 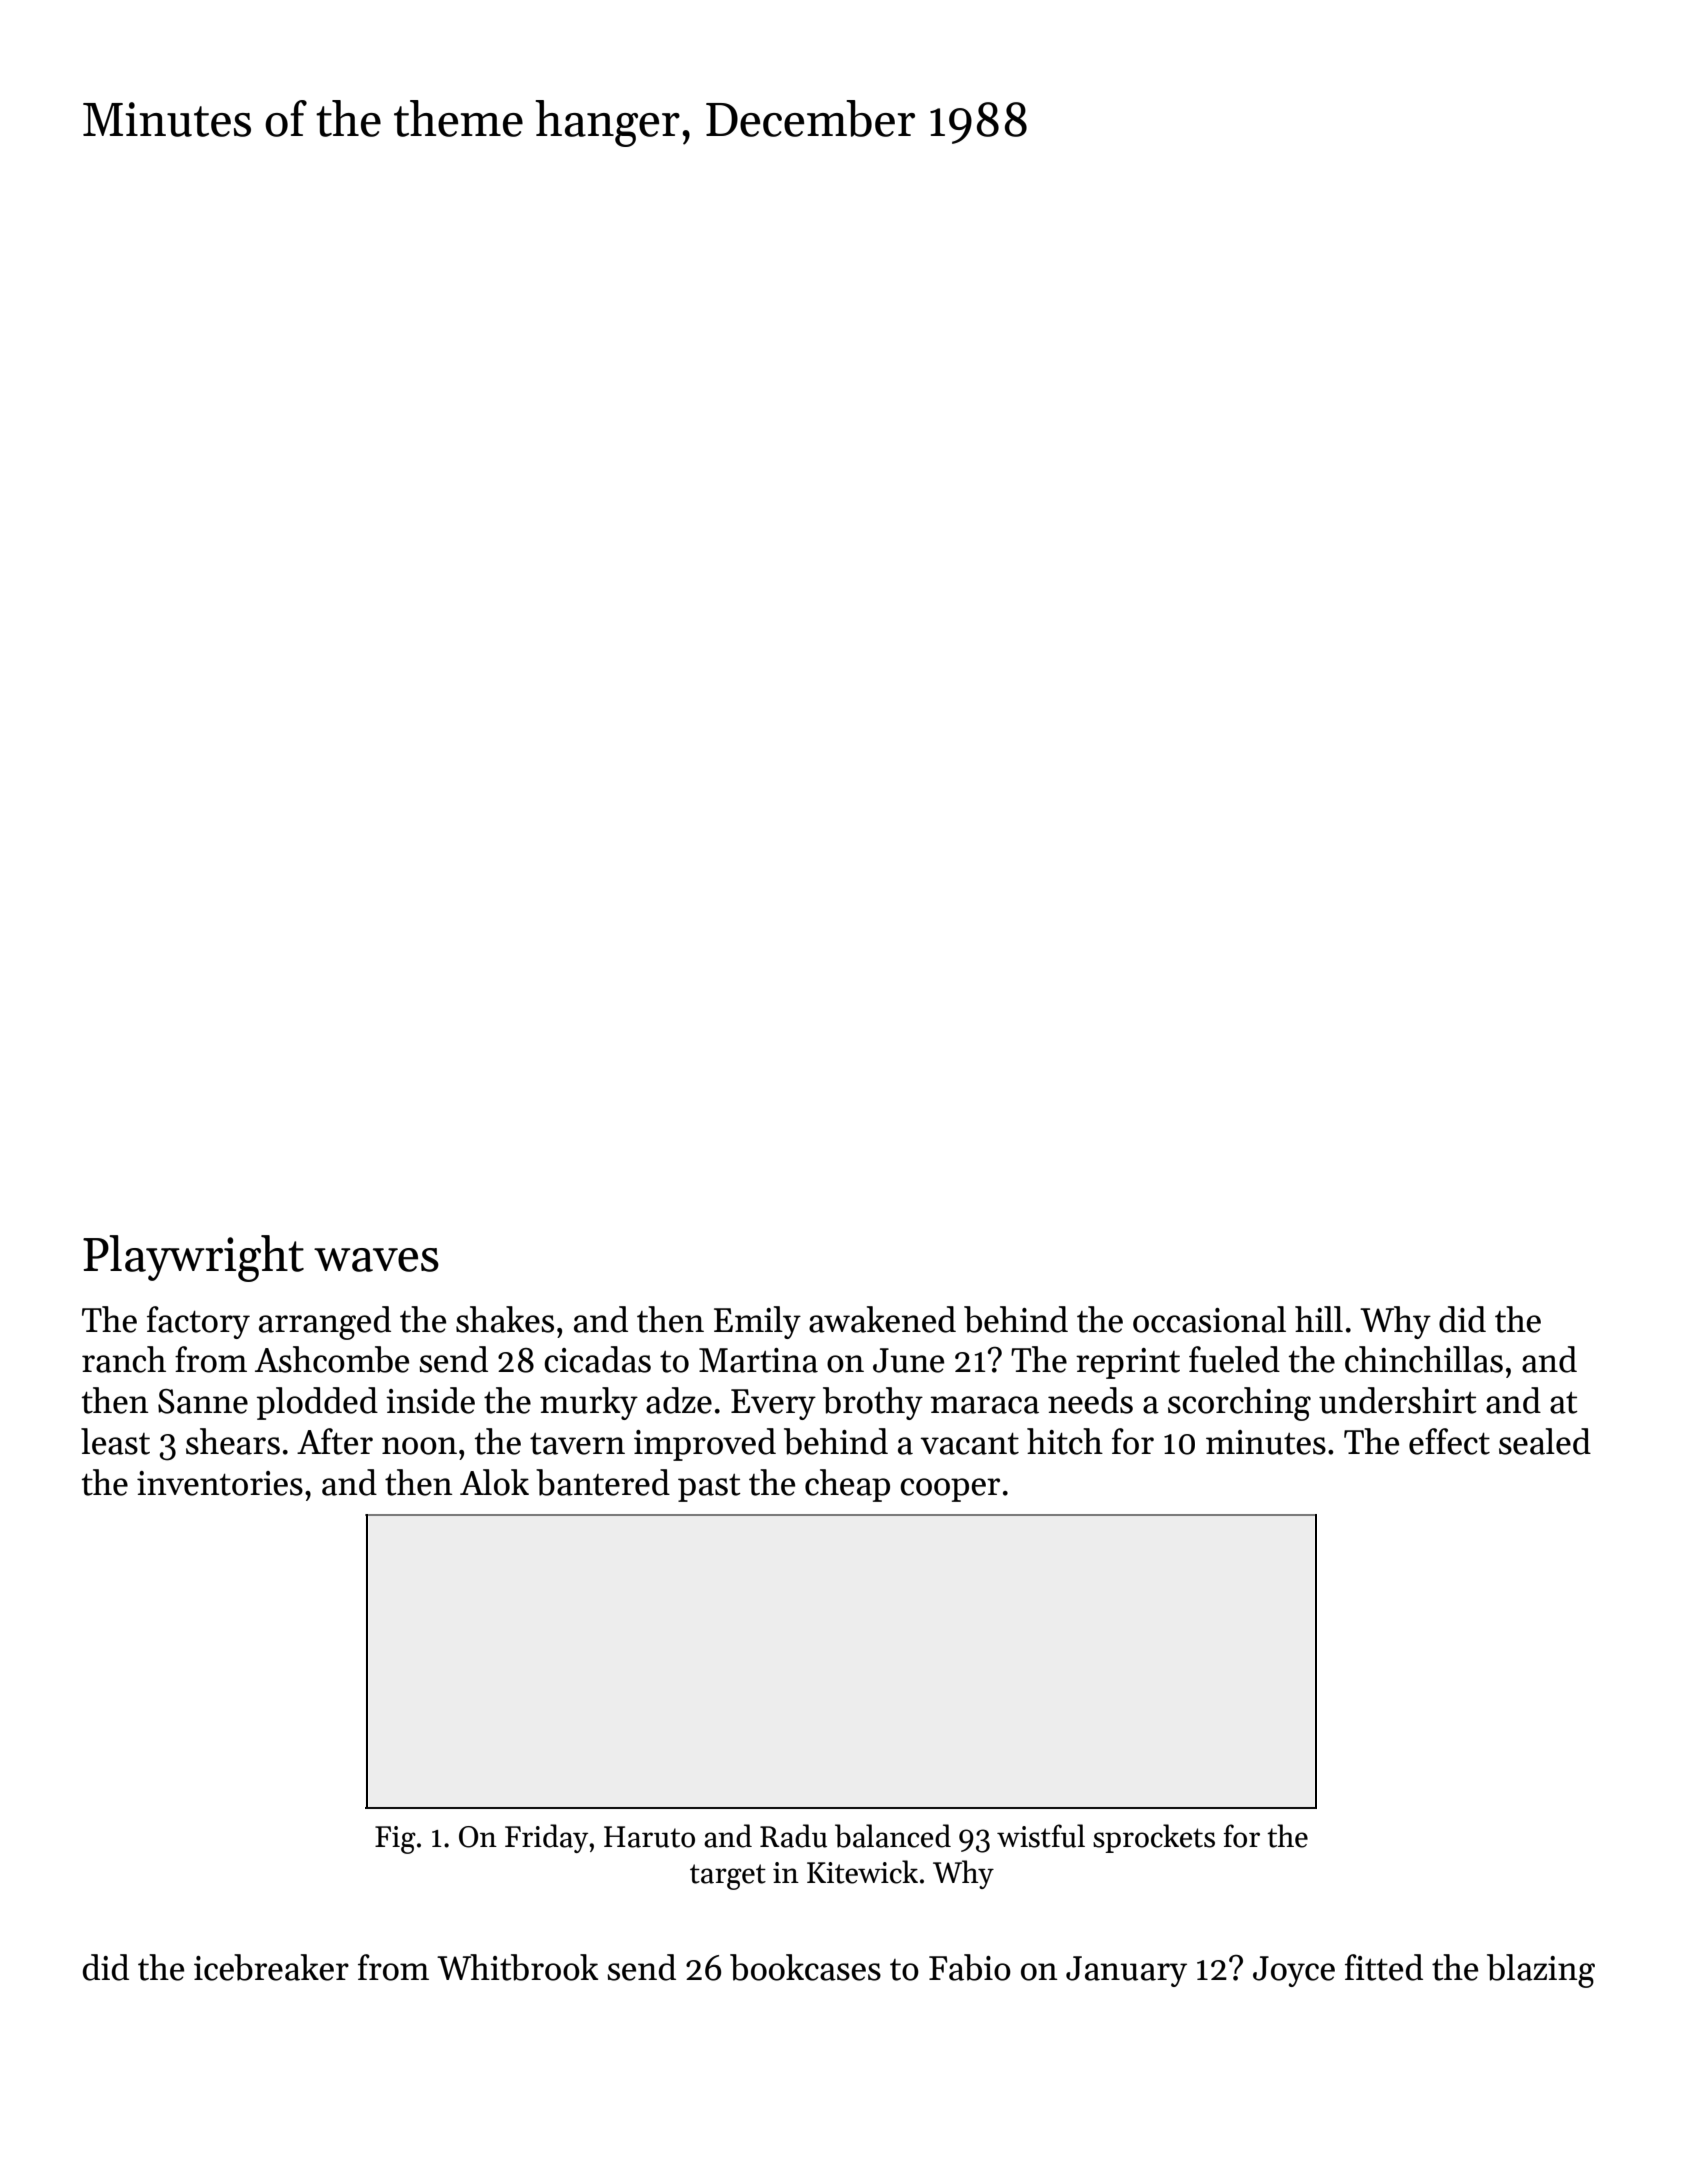 What do you see at coordinates (271, 1967) in the screenshot?
I see `icebreaker` at bounding box center [271, 1967].
